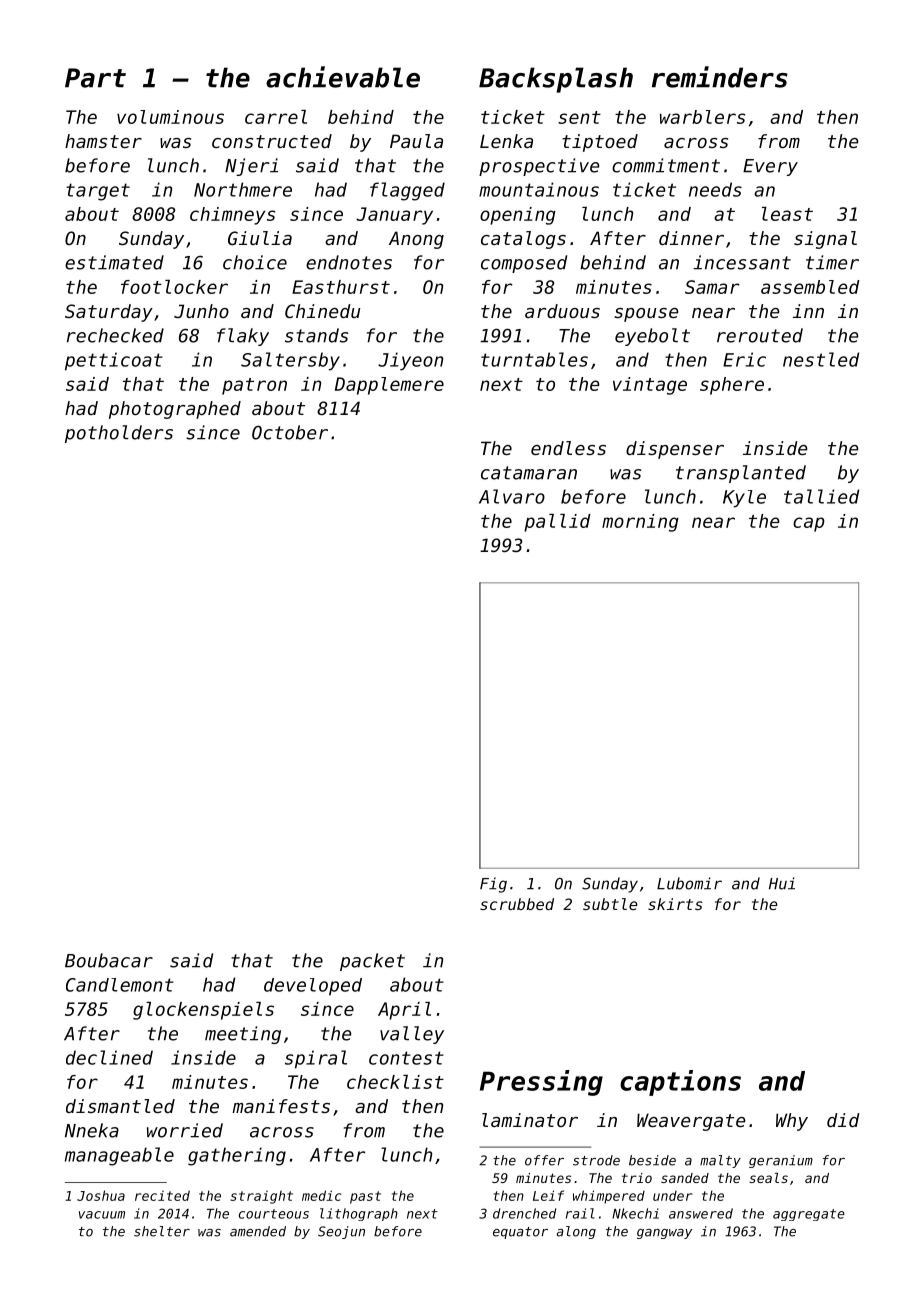 The width and height of the image is (924, 1308). What do you see at coordinates (343, 77) in the image?
I see `achievable` at bounding box center [343, 77].
